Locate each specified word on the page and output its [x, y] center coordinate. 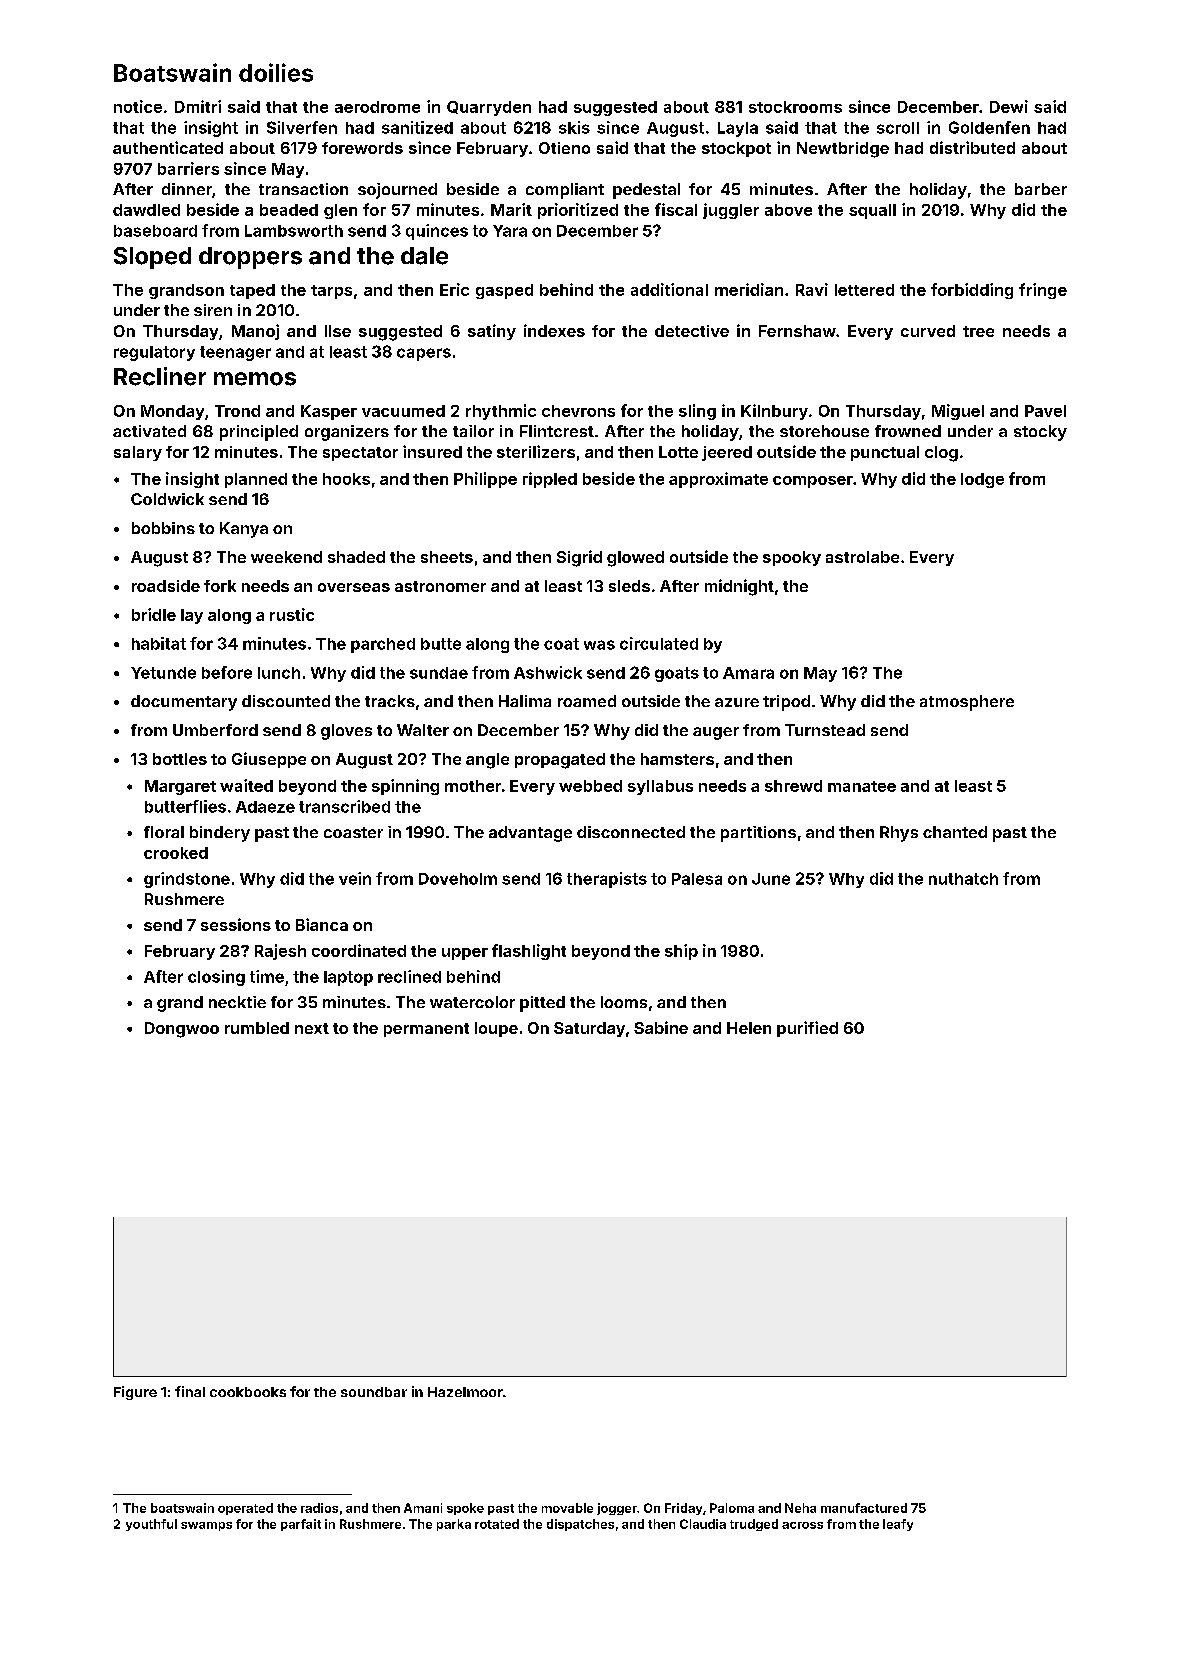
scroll [898, 128]
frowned [908, 431]
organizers [347, 433]
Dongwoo [182, 1030]
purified [807, 1029]
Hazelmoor [465, 1392]
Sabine [661, 1027]
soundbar [374, 1392]
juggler [731, 211]
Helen [749, 1028]
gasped [504, 291]
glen [340, 211]
